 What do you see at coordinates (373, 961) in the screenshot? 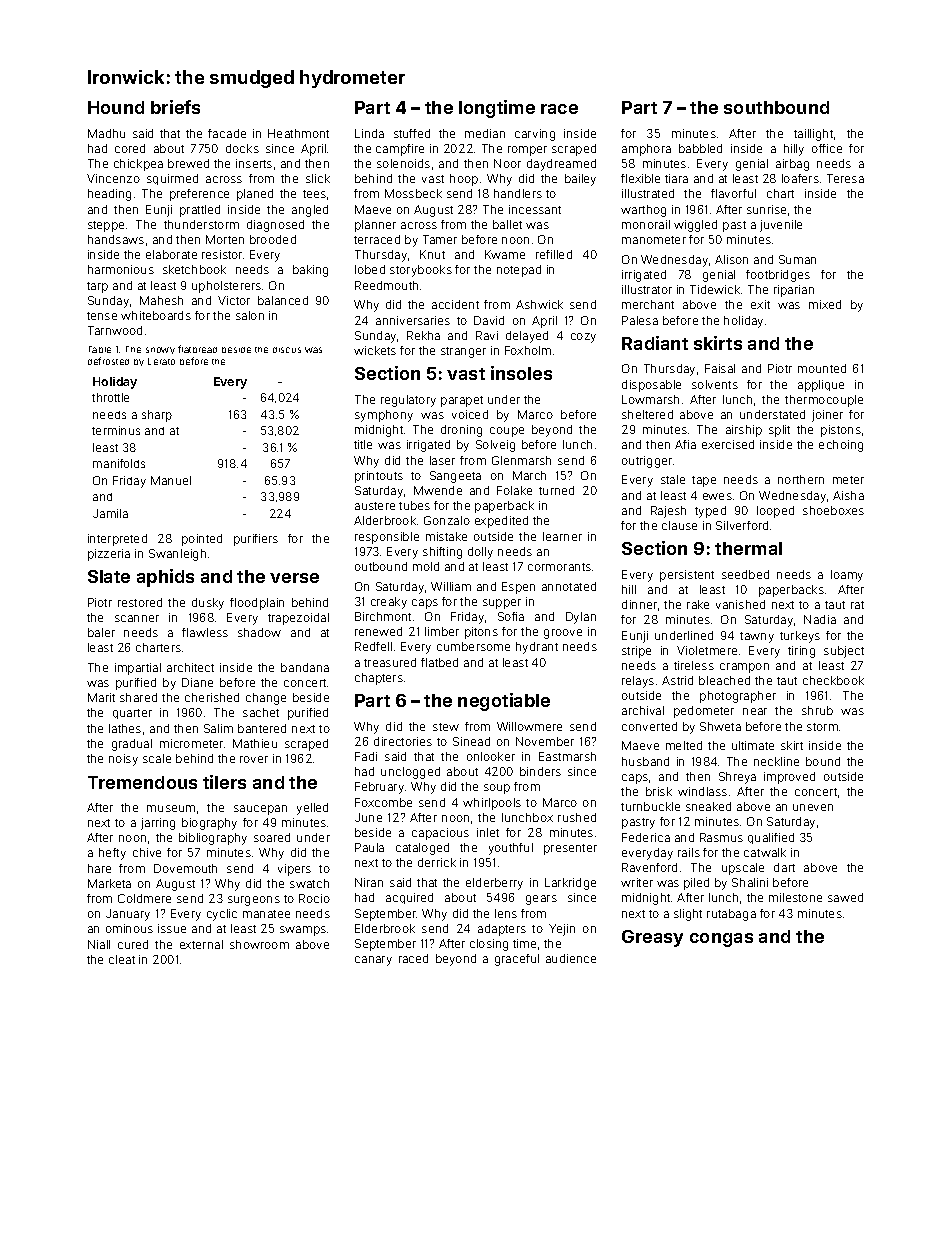
I see `canary` at bounding box center [373, 961].
